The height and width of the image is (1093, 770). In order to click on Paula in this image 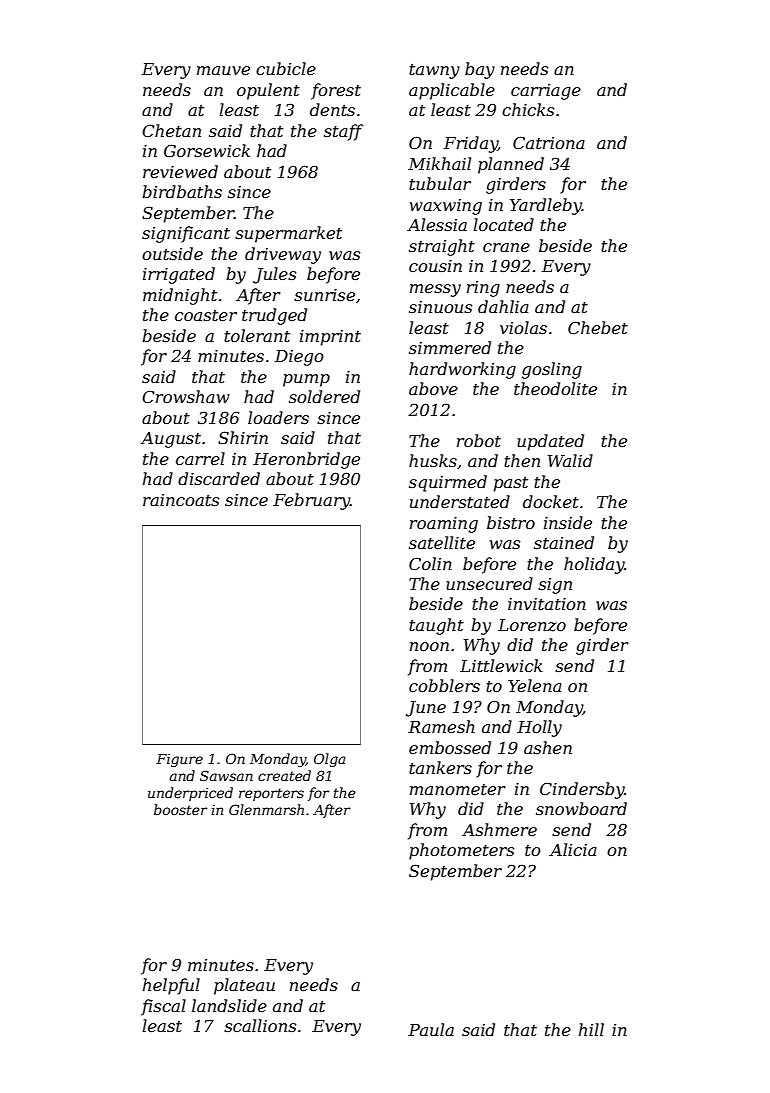, I will do `click(431, 1029)`.
